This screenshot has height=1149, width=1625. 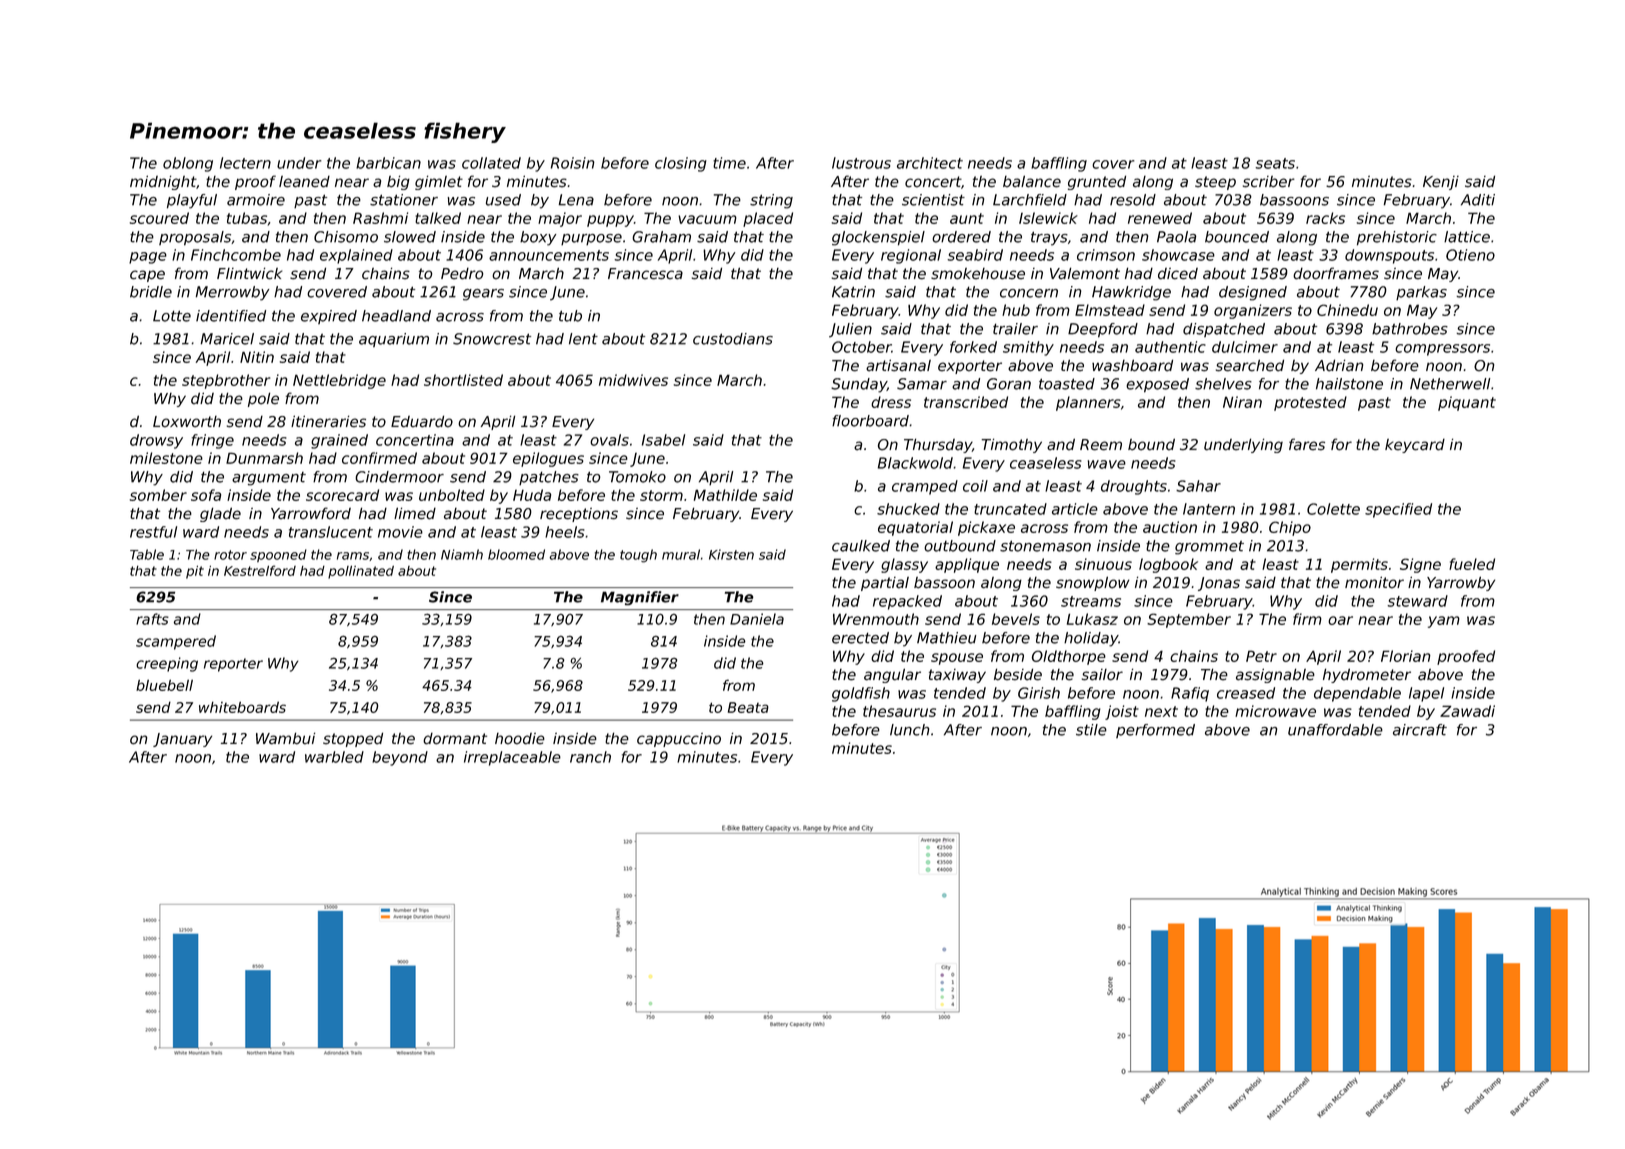 I want to click on Niran, so click(x=1242, y=402).
